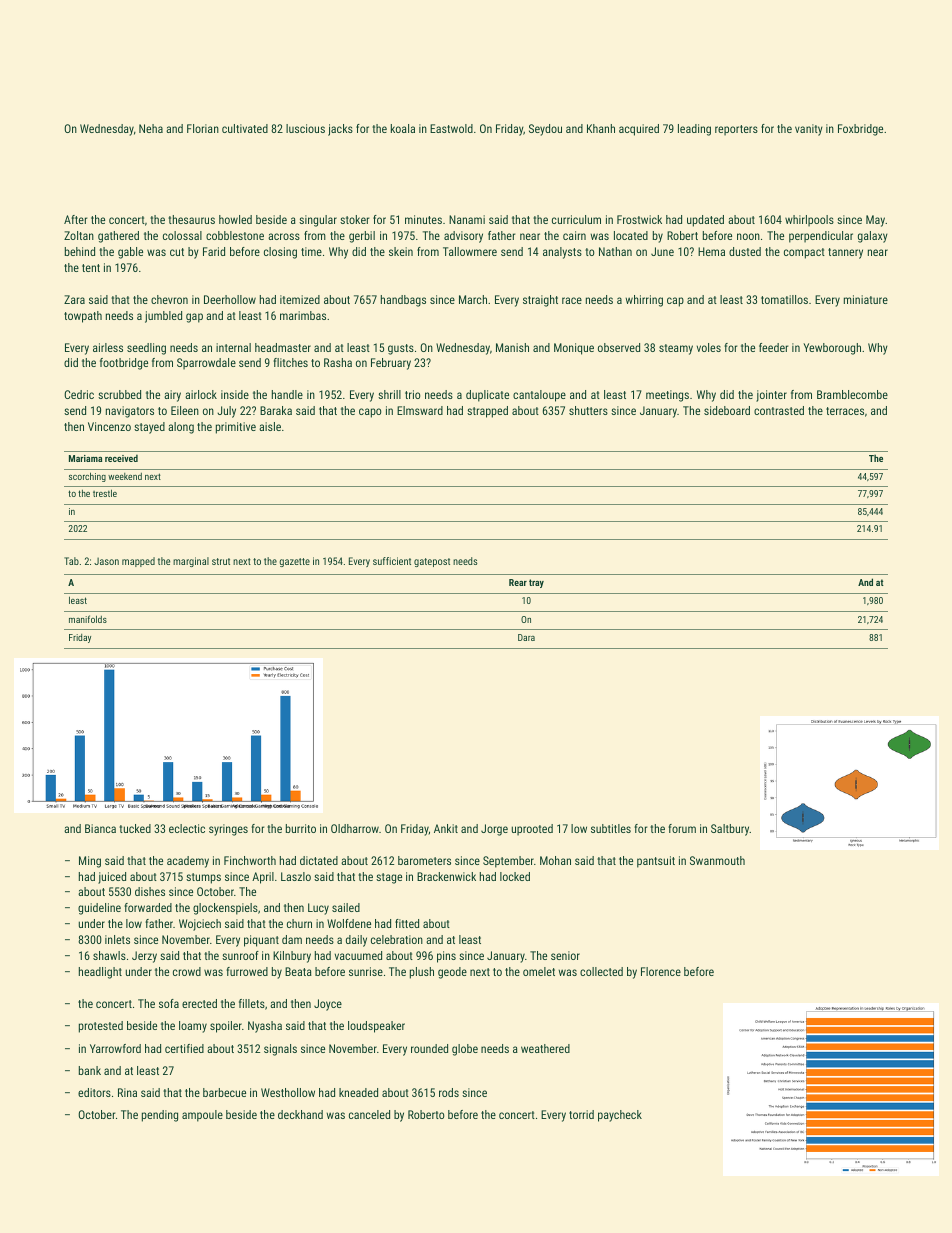 This page has height=1233, width=952. Describe the element at coordinates (539, 396) in the page. I see `cantaloupe` at that location.
